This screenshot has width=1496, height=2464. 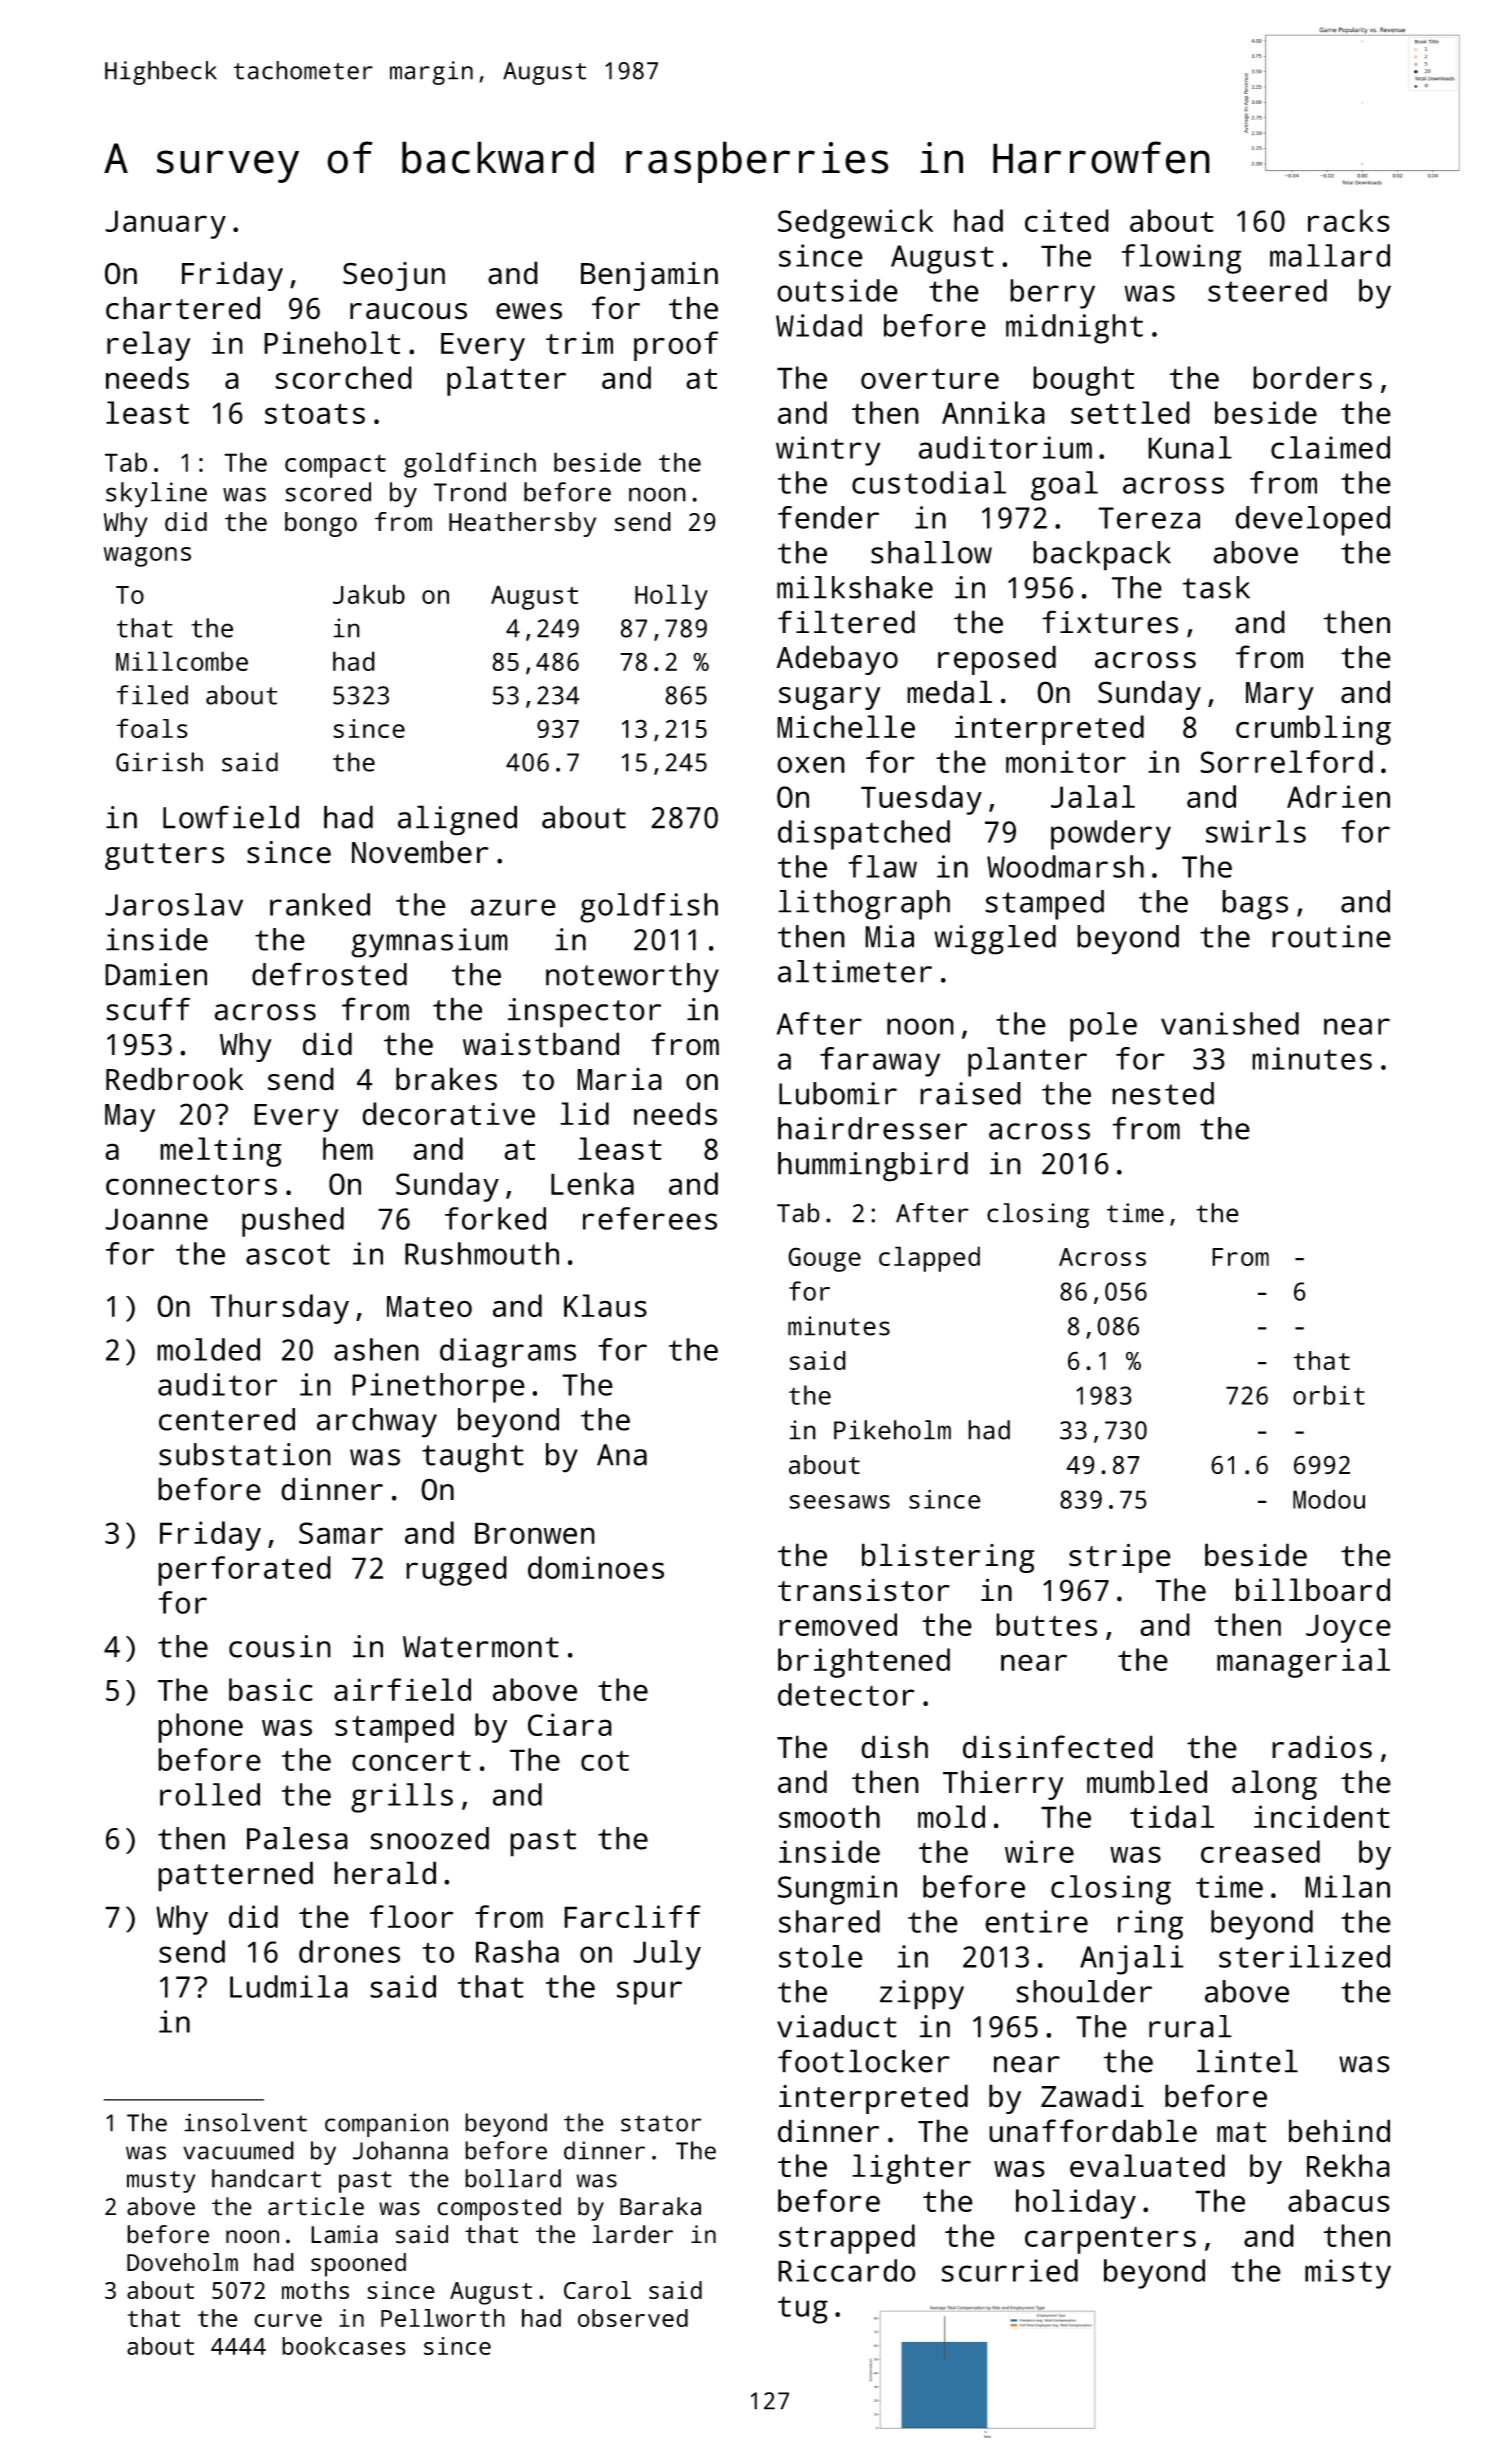 I want to click on tug, so click(x=803, y=2310).
